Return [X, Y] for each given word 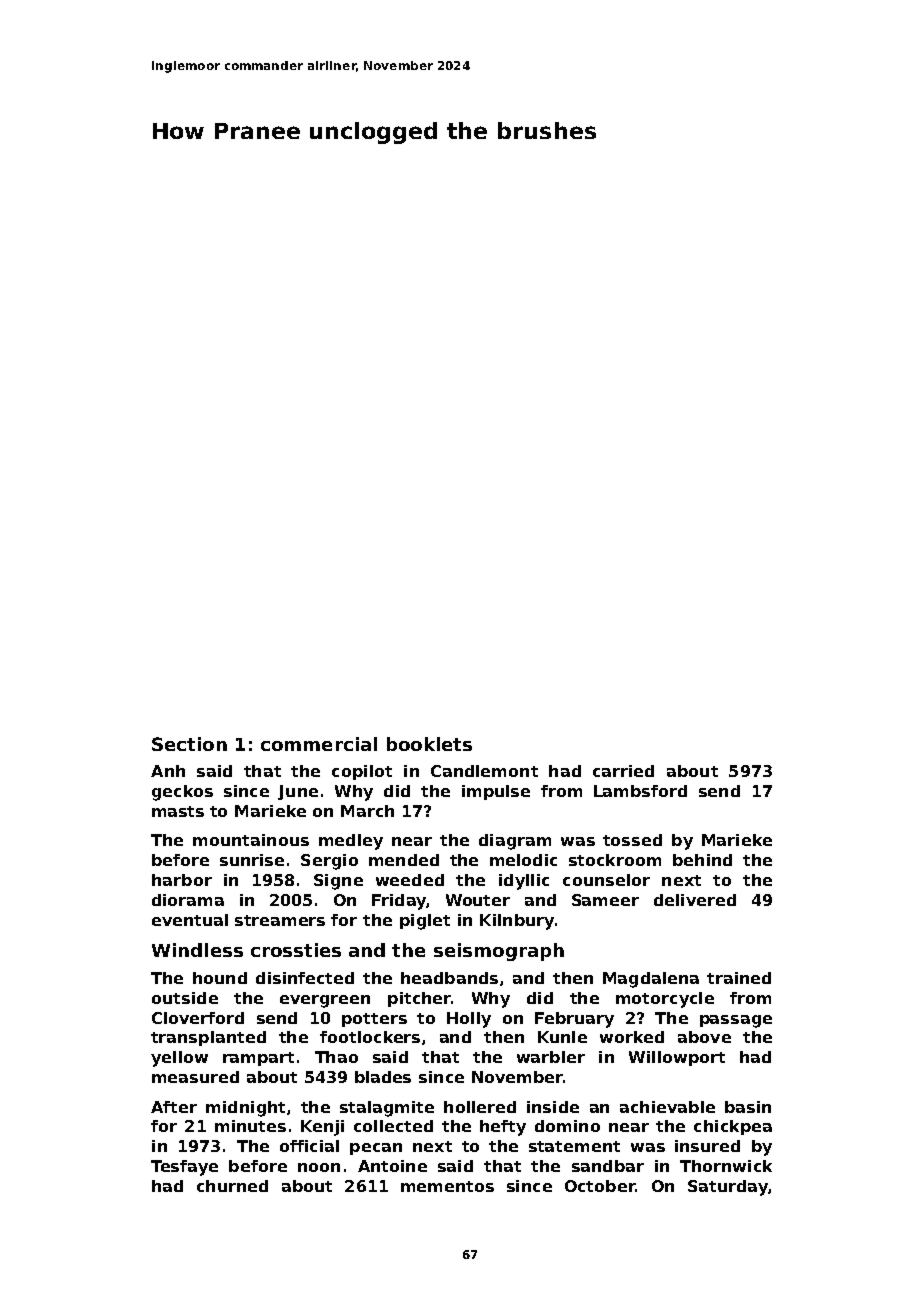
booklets [429, 744]
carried [623, 771]
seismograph [499, 952]
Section [189, 744]
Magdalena [651, 980]
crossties [296, 950]
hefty [503, 1128]
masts [178, 811]
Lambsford [640, 791]
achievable [667, 1107]
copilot [362, 772]
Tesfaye [184, 1168]
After [174, 1107]
